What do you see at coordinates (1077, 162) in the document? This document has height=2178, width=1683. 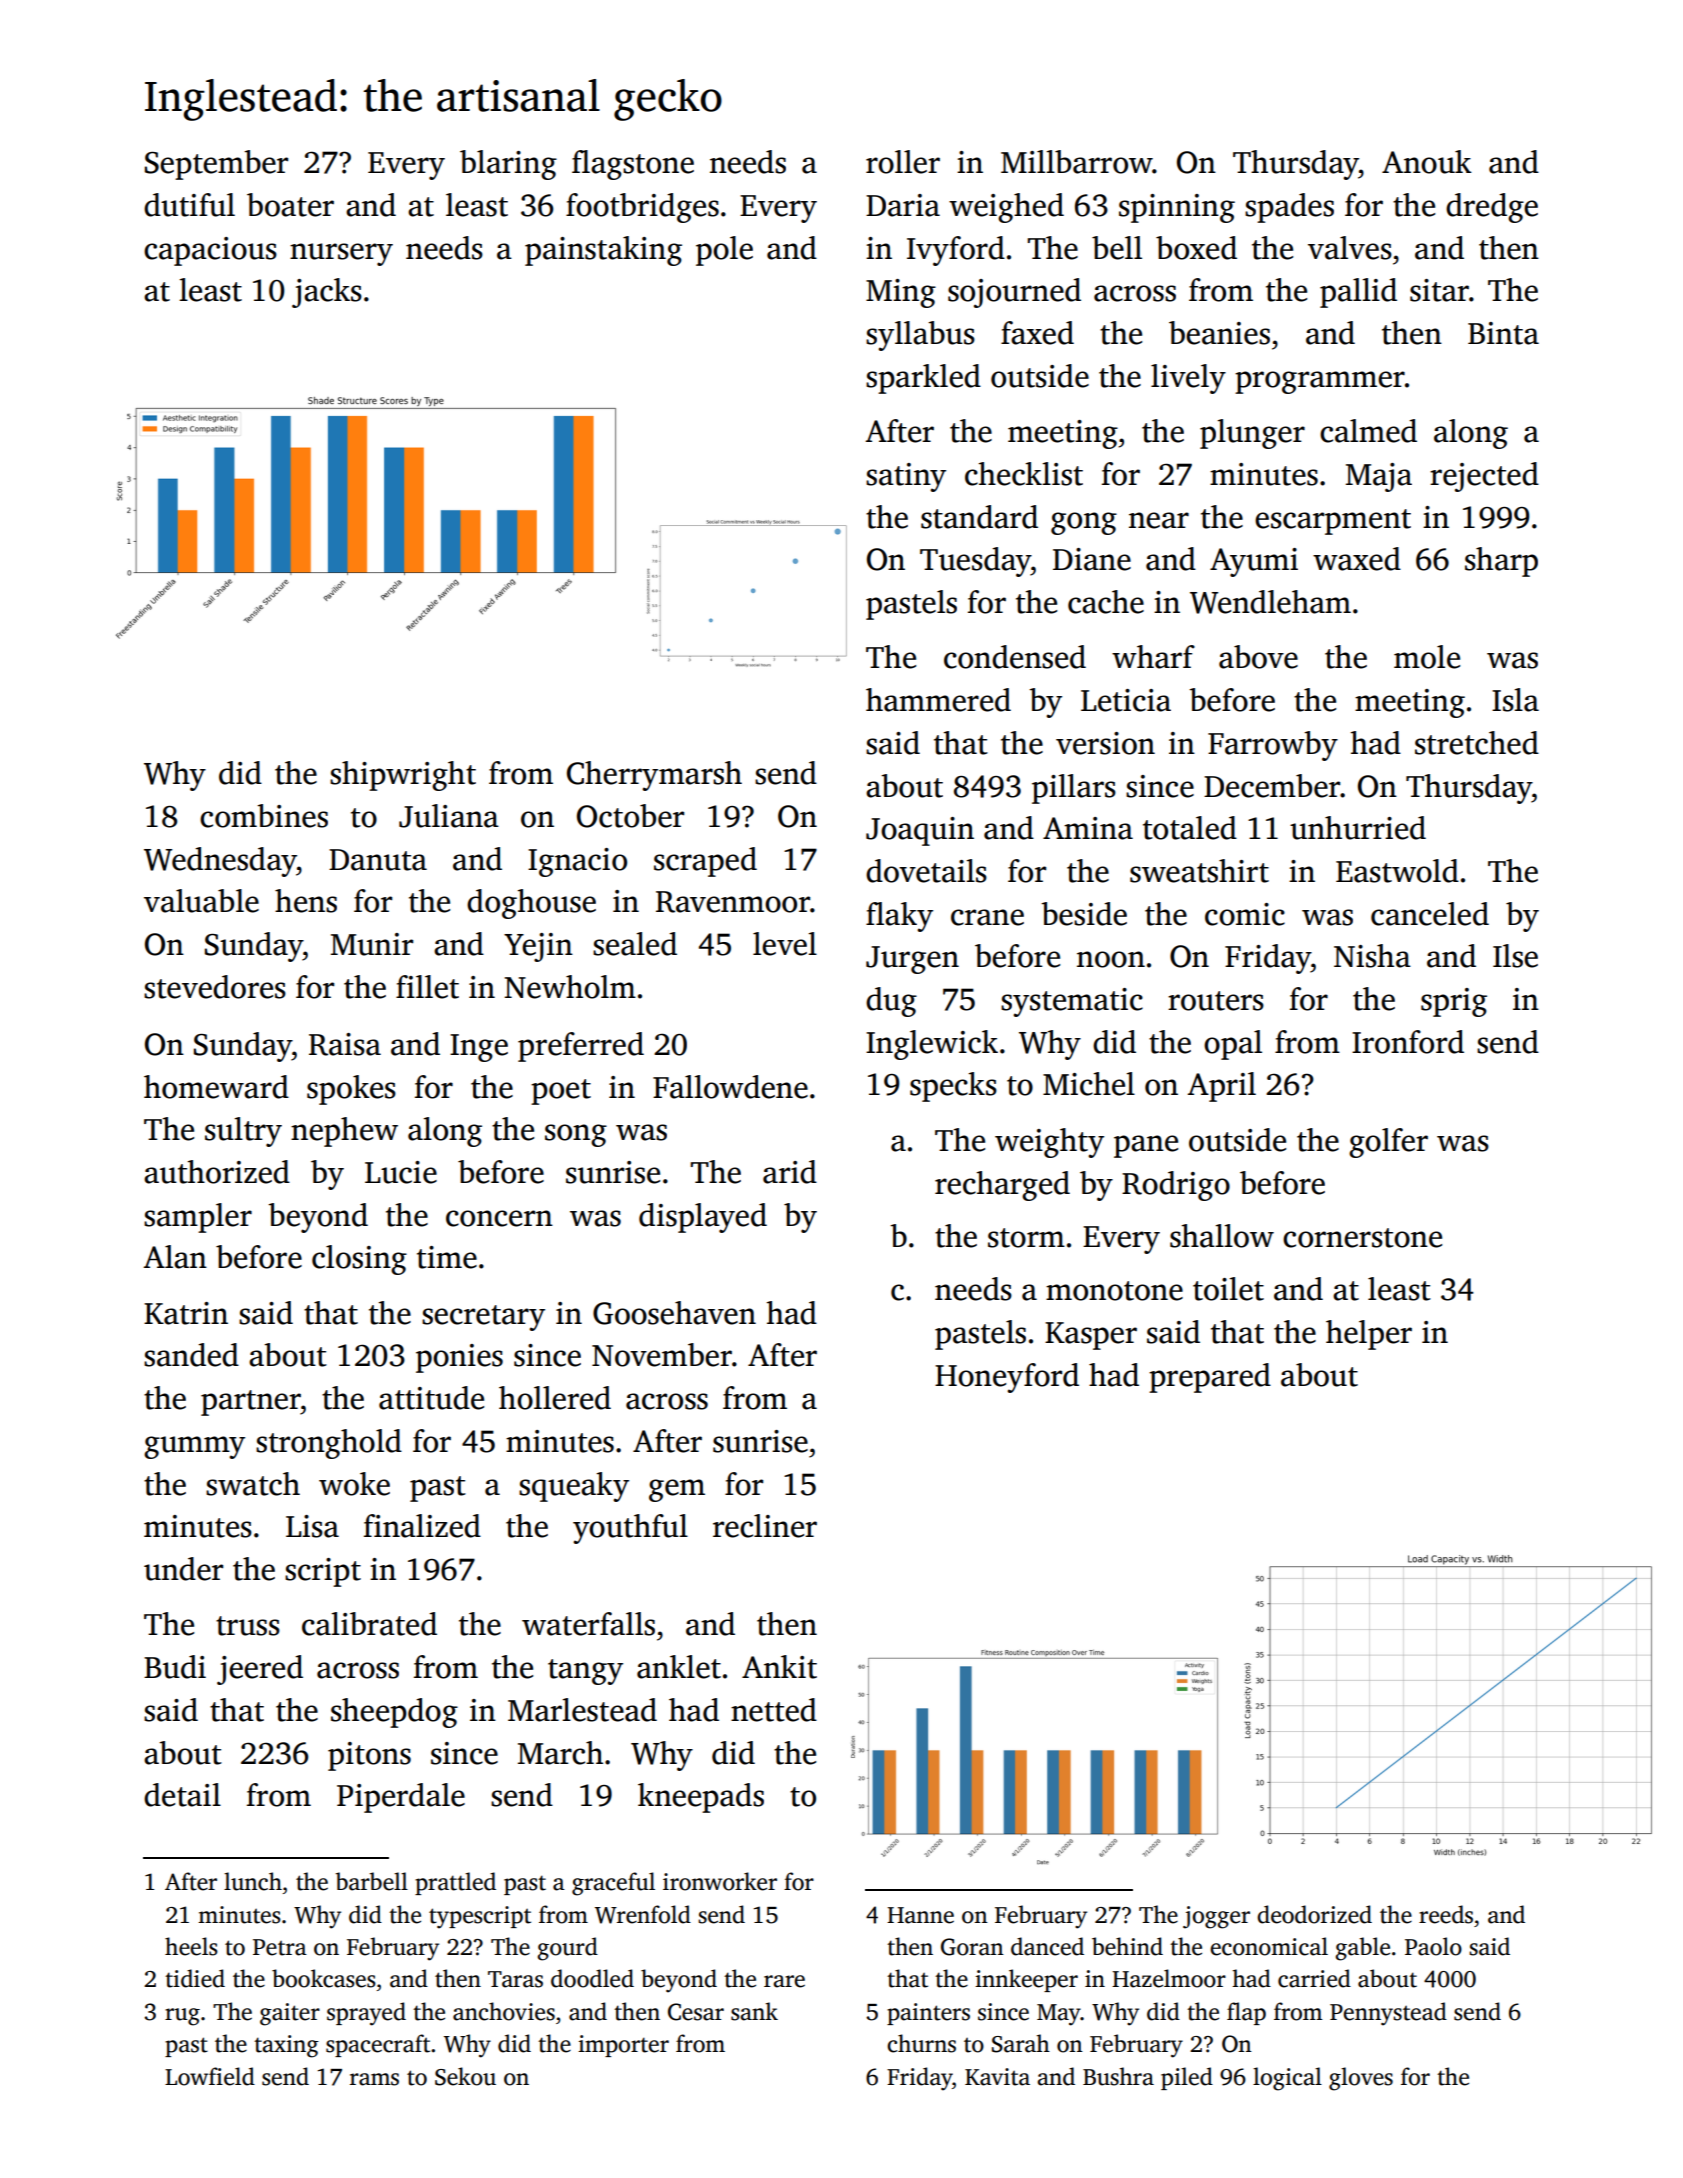 I see `Millbarrow` at bounding box center [1077, 162].
